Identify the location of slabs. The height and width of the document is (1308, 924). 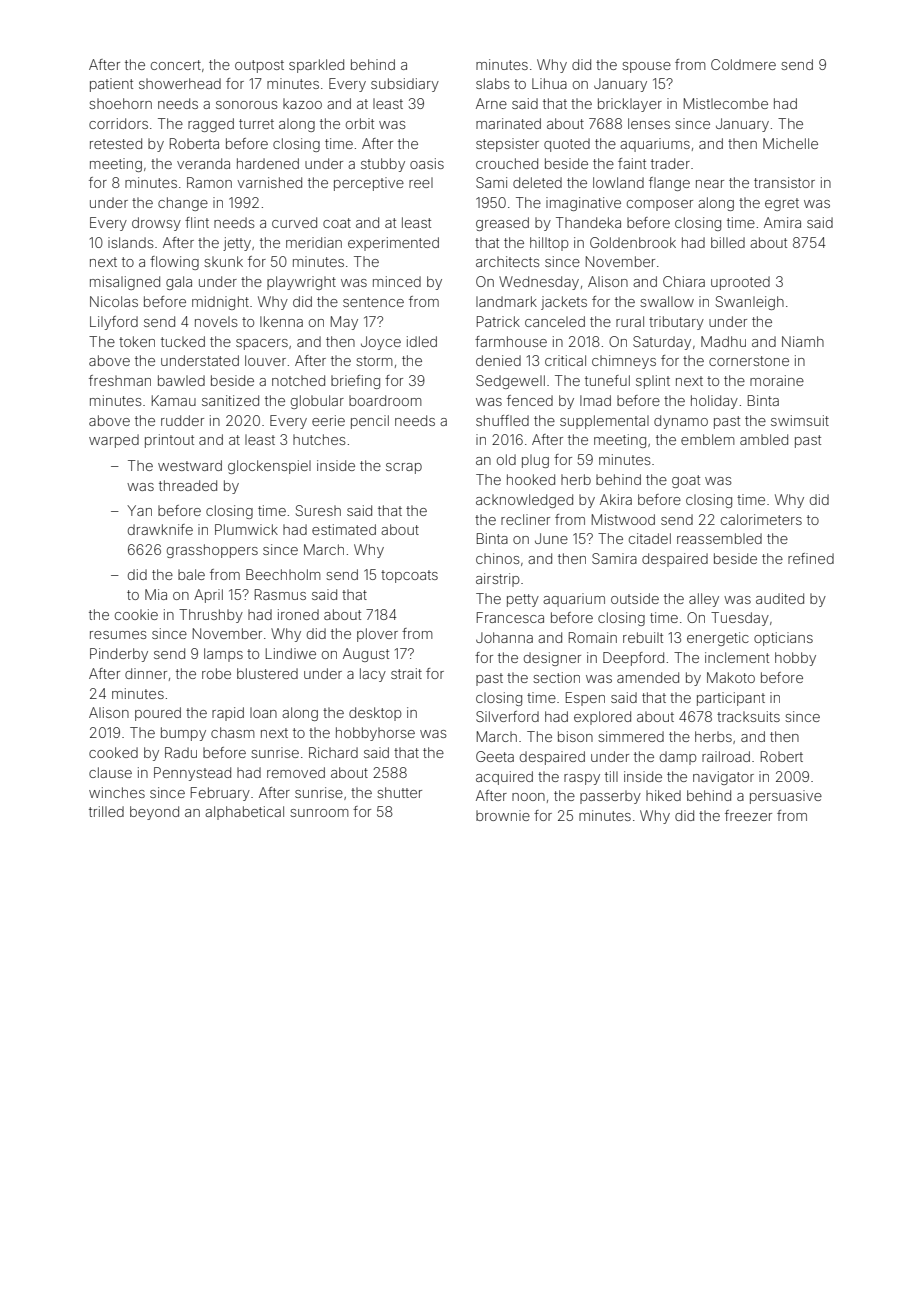
(492, 83).
